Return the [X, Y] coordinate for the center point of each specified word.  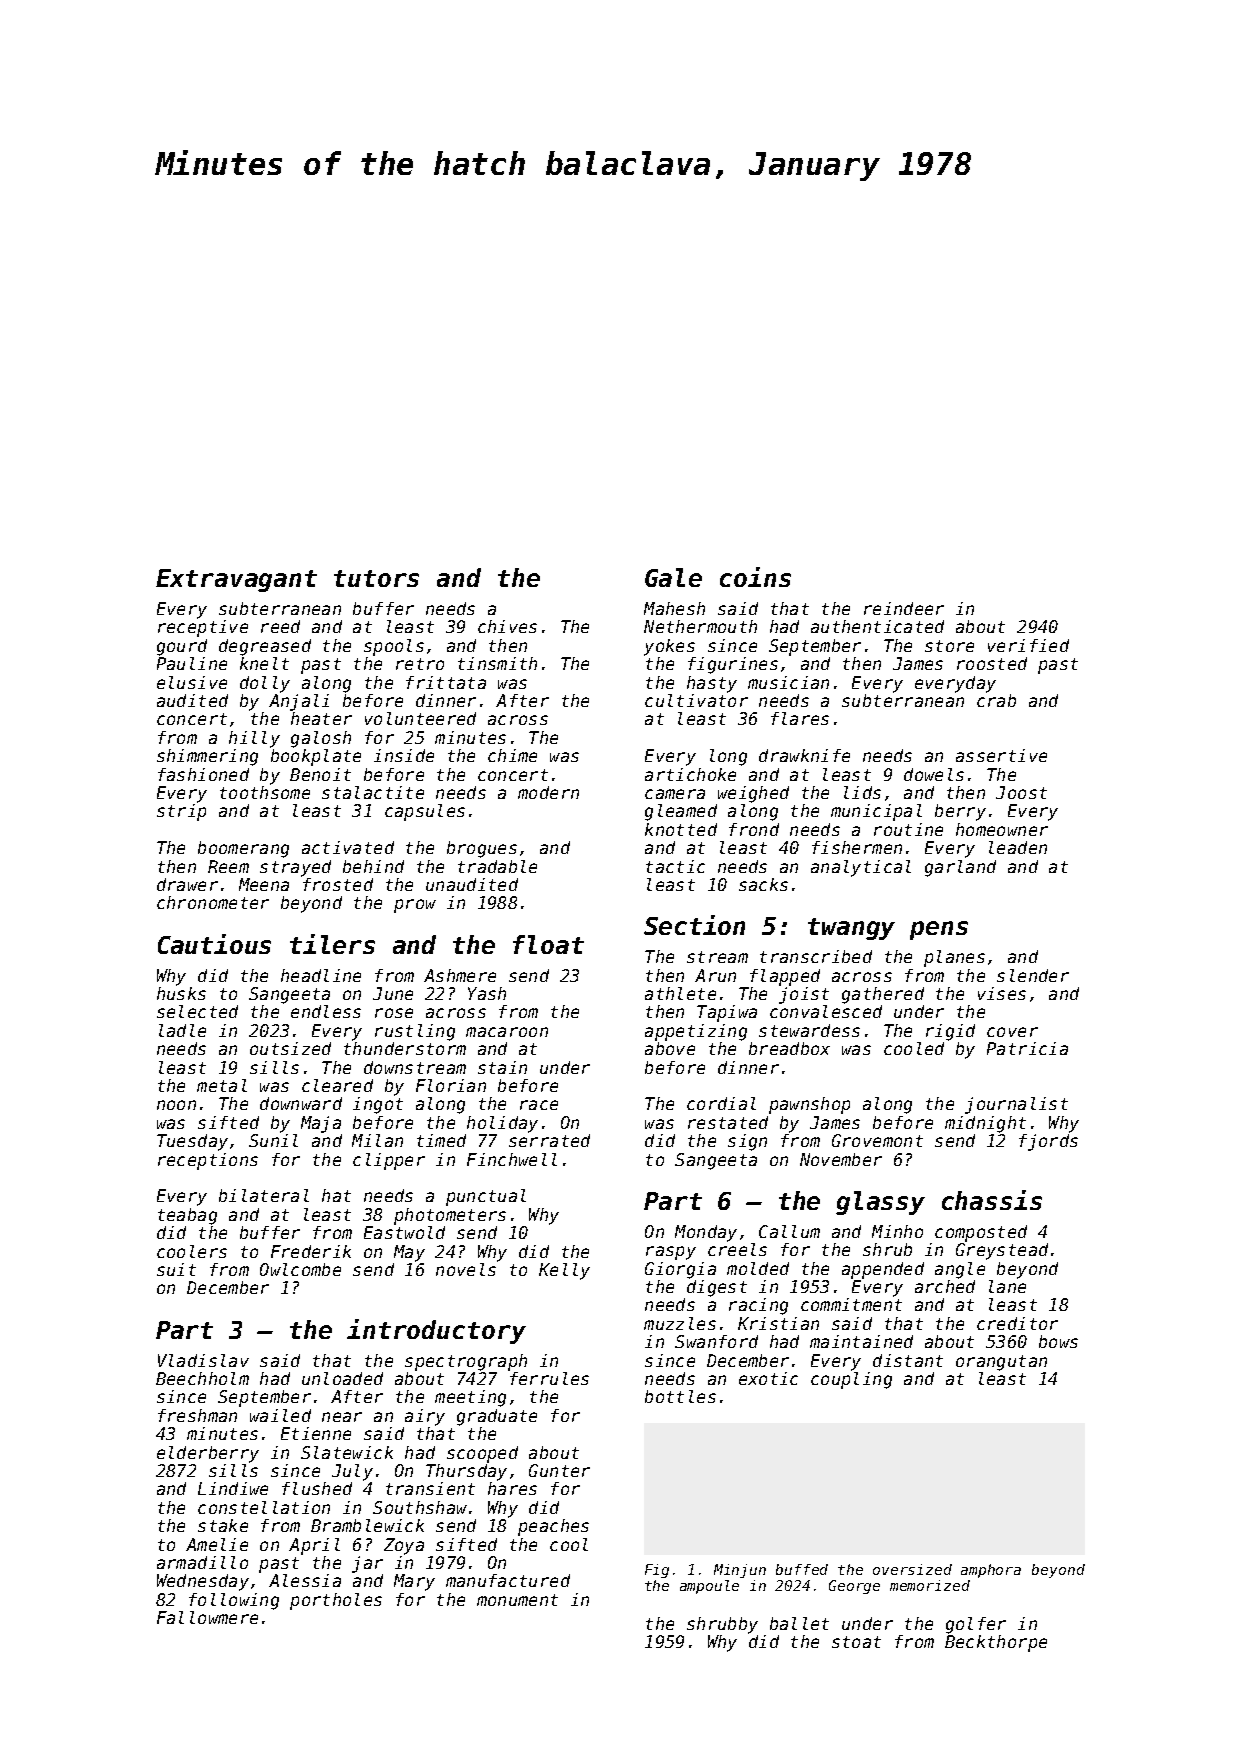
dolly [265, 684]
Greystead [1002, 1251]
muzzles [680, 1323]
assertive [1001, 755]
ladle [182, 1030]
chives [507, 626]
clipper [389, 1161]
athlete [680, 993]
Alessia [305, 1580]
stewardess [809, 1030]
